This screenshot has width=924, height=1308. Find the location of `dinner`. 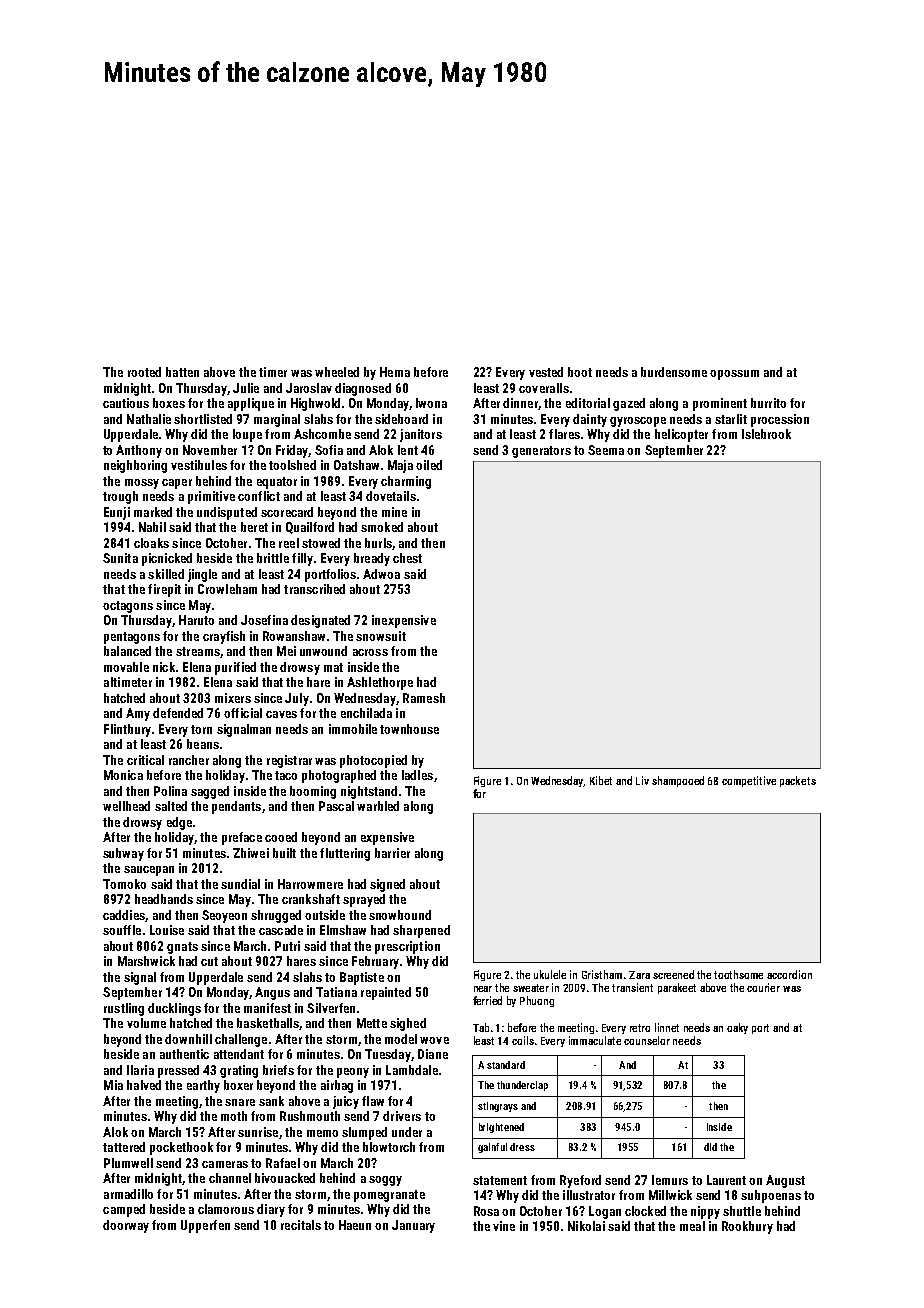

dinner is located at coordinates (520, 403).
